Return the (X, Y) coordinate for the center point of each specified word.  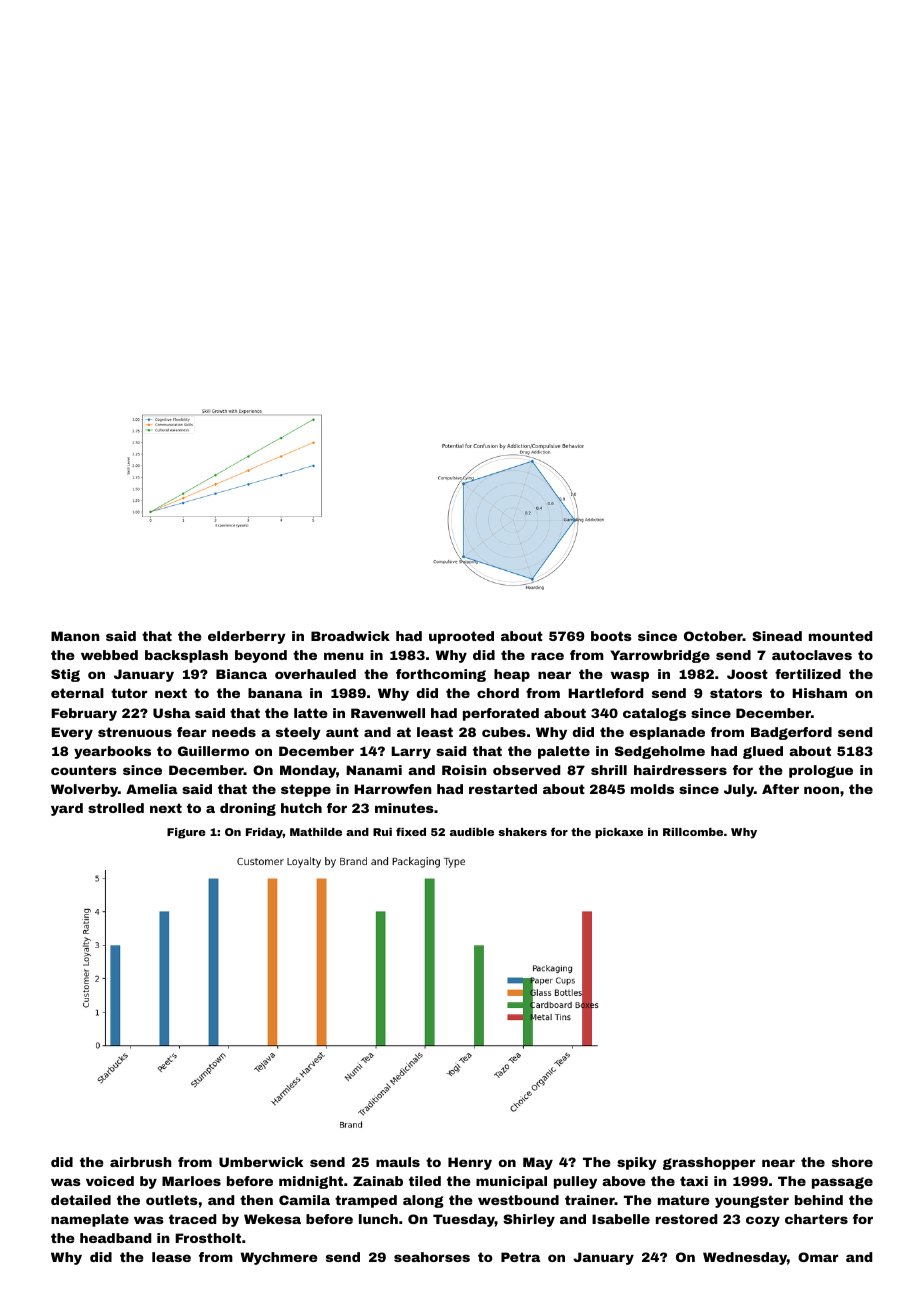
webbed (109, 655)
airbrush (141, 1162)
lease (171, 1257)
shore (852, 1162)
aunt (342, 732)
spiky (637, 1163)
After (780, 789)
